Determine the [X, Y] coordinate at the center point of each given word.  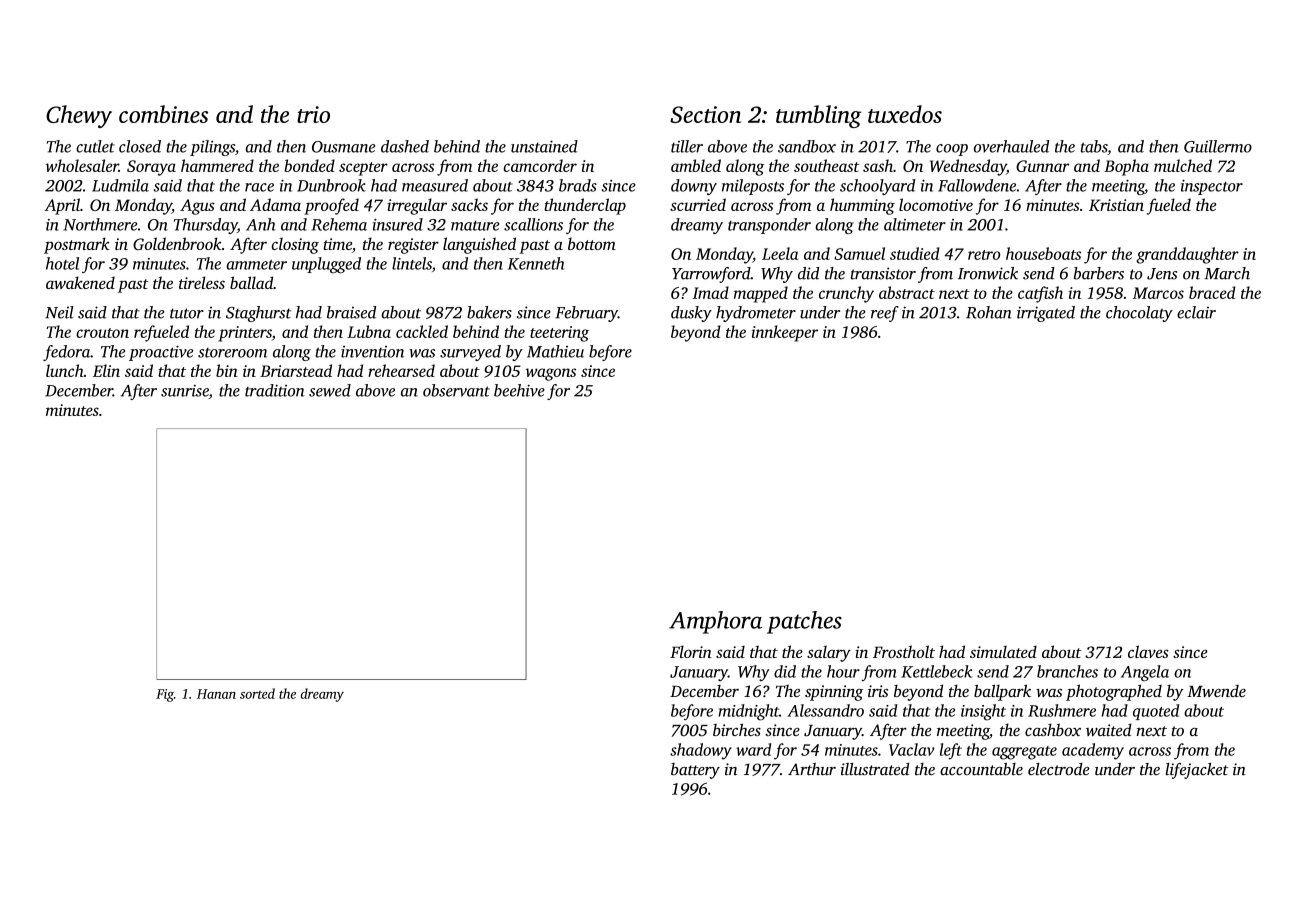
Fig [165, 695]
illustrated [875, 769]
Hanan [216, 694]
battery [695, 771]
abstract [907, 292]
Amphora [715, 622]
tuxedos [905, 114]
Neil [59, 312]
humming [862, 206]
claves [1148, 651]
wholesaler [82, 165]
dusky [691, 314]
